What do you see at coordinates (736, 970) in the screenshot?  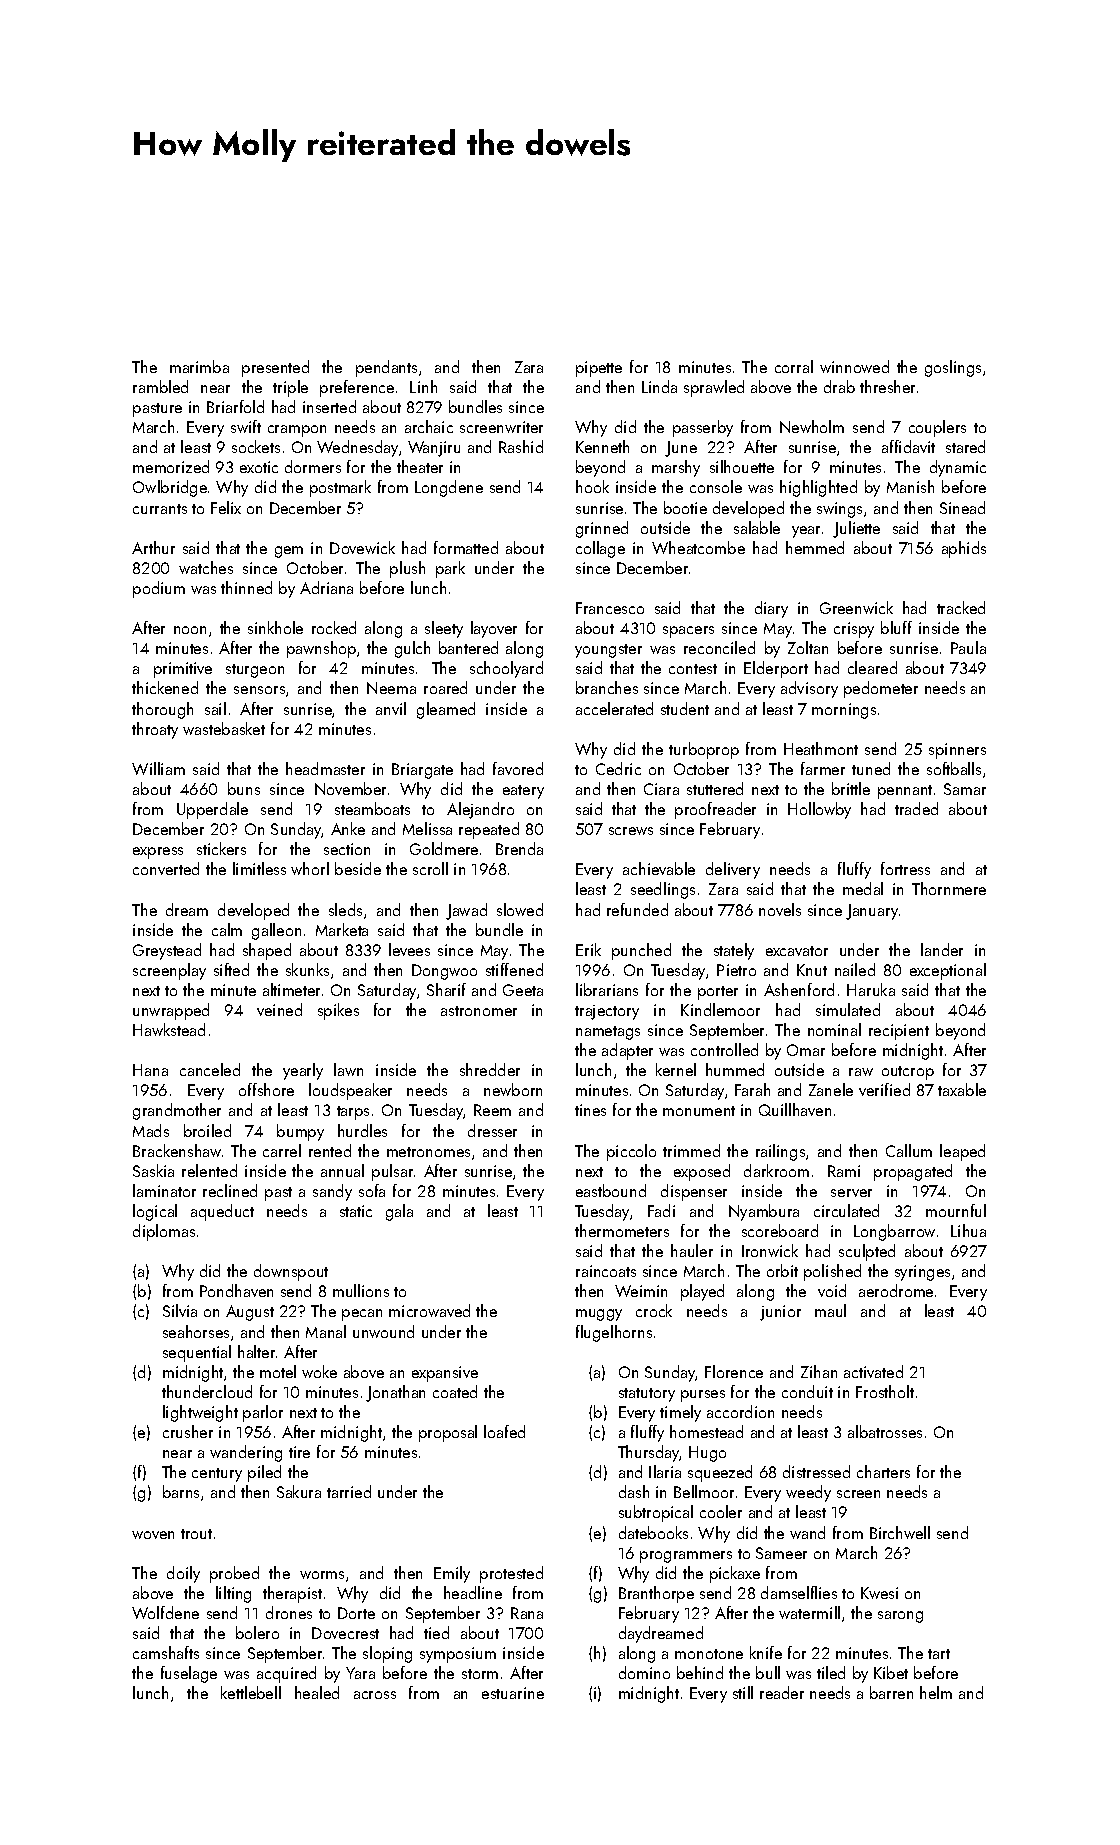 I see `Pietro` at bounding box center [736, 970].
